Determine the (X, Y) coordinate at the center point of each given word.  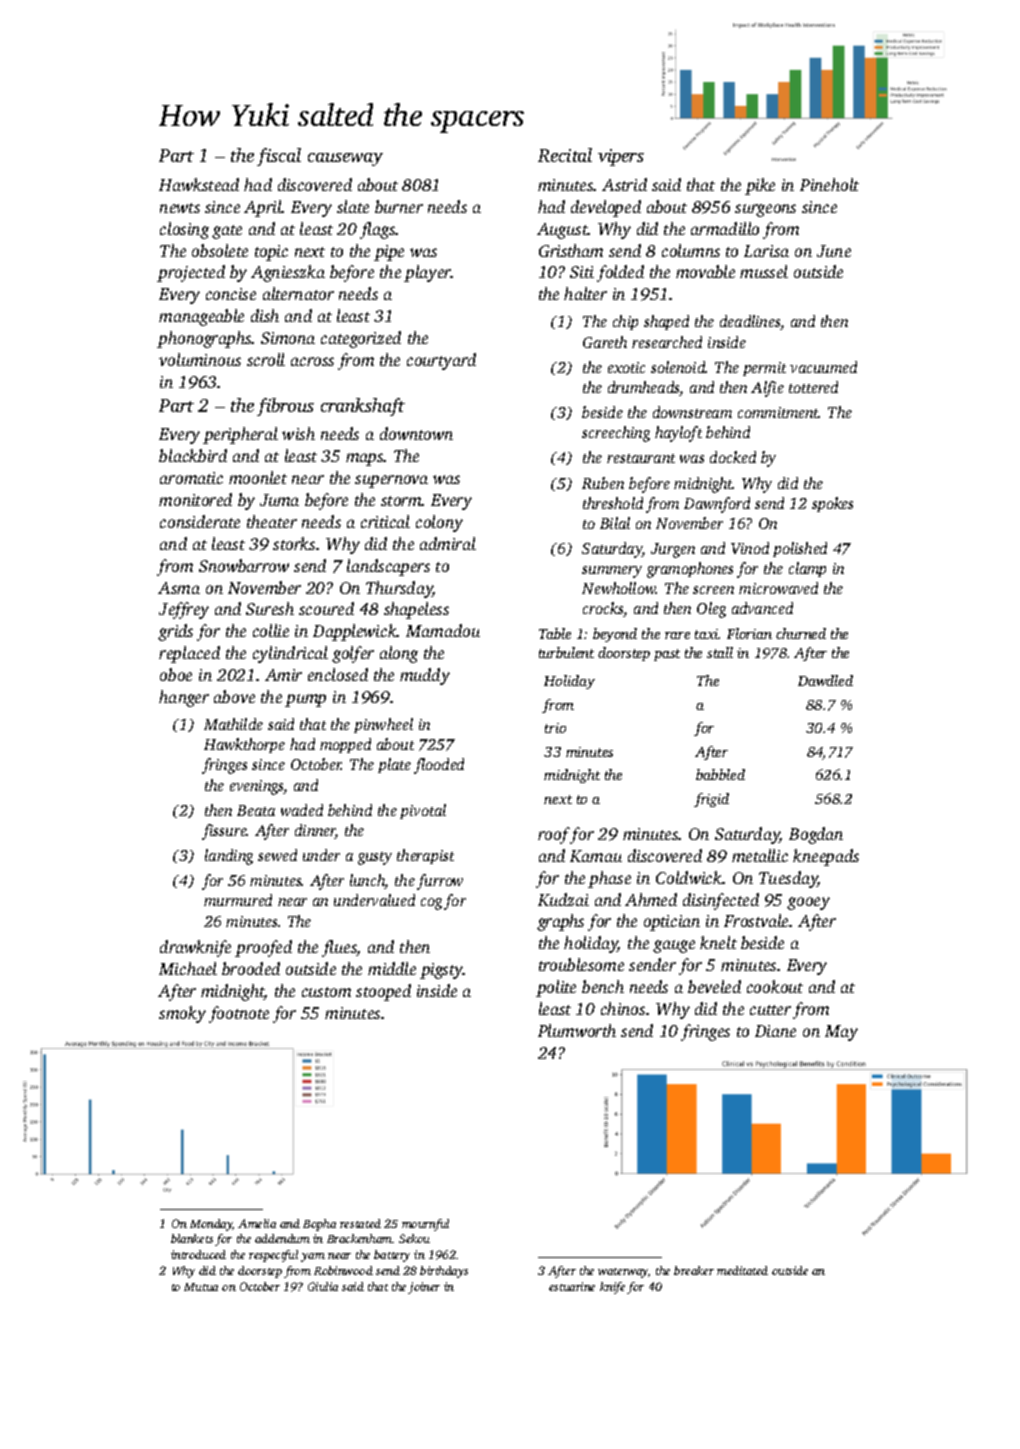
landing (229, 857)
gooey (808, 903)
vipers (621, 157)
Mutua (201, 1287)
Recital (565, 155)
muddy (425, 676)
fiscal (279, 157)
